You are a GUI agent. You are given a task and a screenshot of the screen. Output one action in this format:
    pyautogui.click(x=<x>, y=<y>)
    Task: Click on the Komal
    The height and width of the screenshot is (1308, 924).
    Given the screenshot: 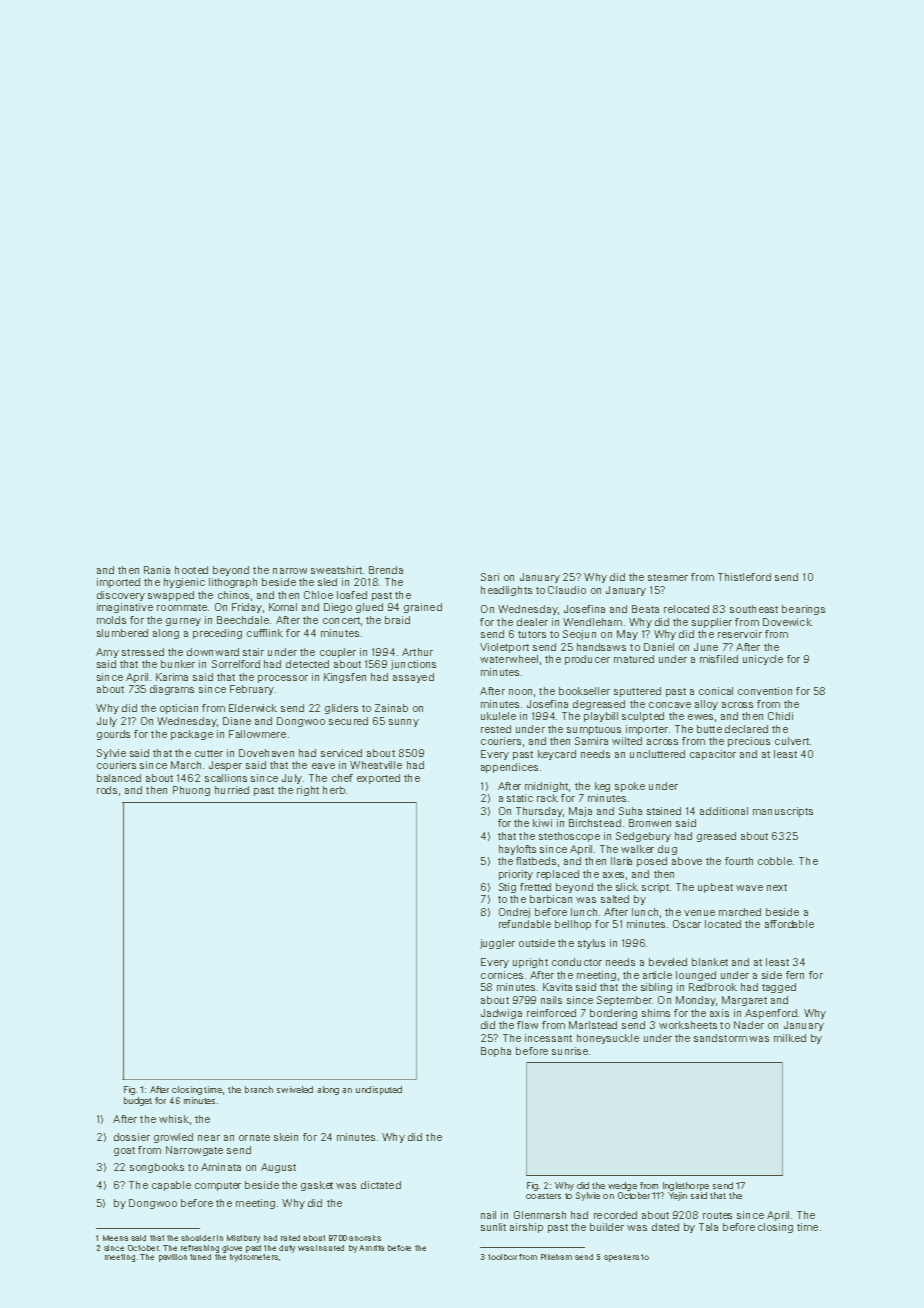 What is the action you would take?
    pyautogui.click(x=283, y=607)
